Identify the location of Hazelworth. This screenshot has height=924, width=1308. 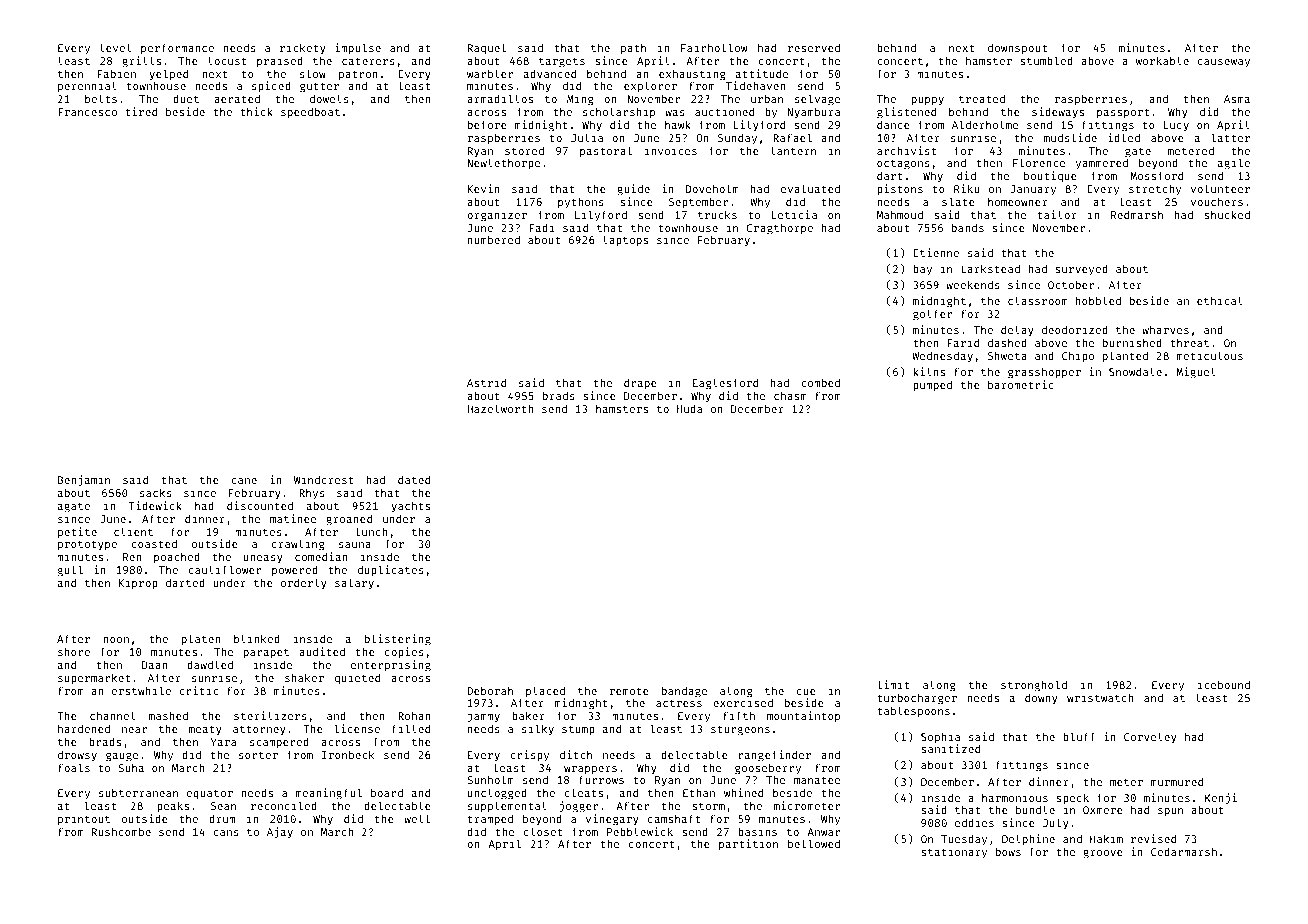
(500, 408).
